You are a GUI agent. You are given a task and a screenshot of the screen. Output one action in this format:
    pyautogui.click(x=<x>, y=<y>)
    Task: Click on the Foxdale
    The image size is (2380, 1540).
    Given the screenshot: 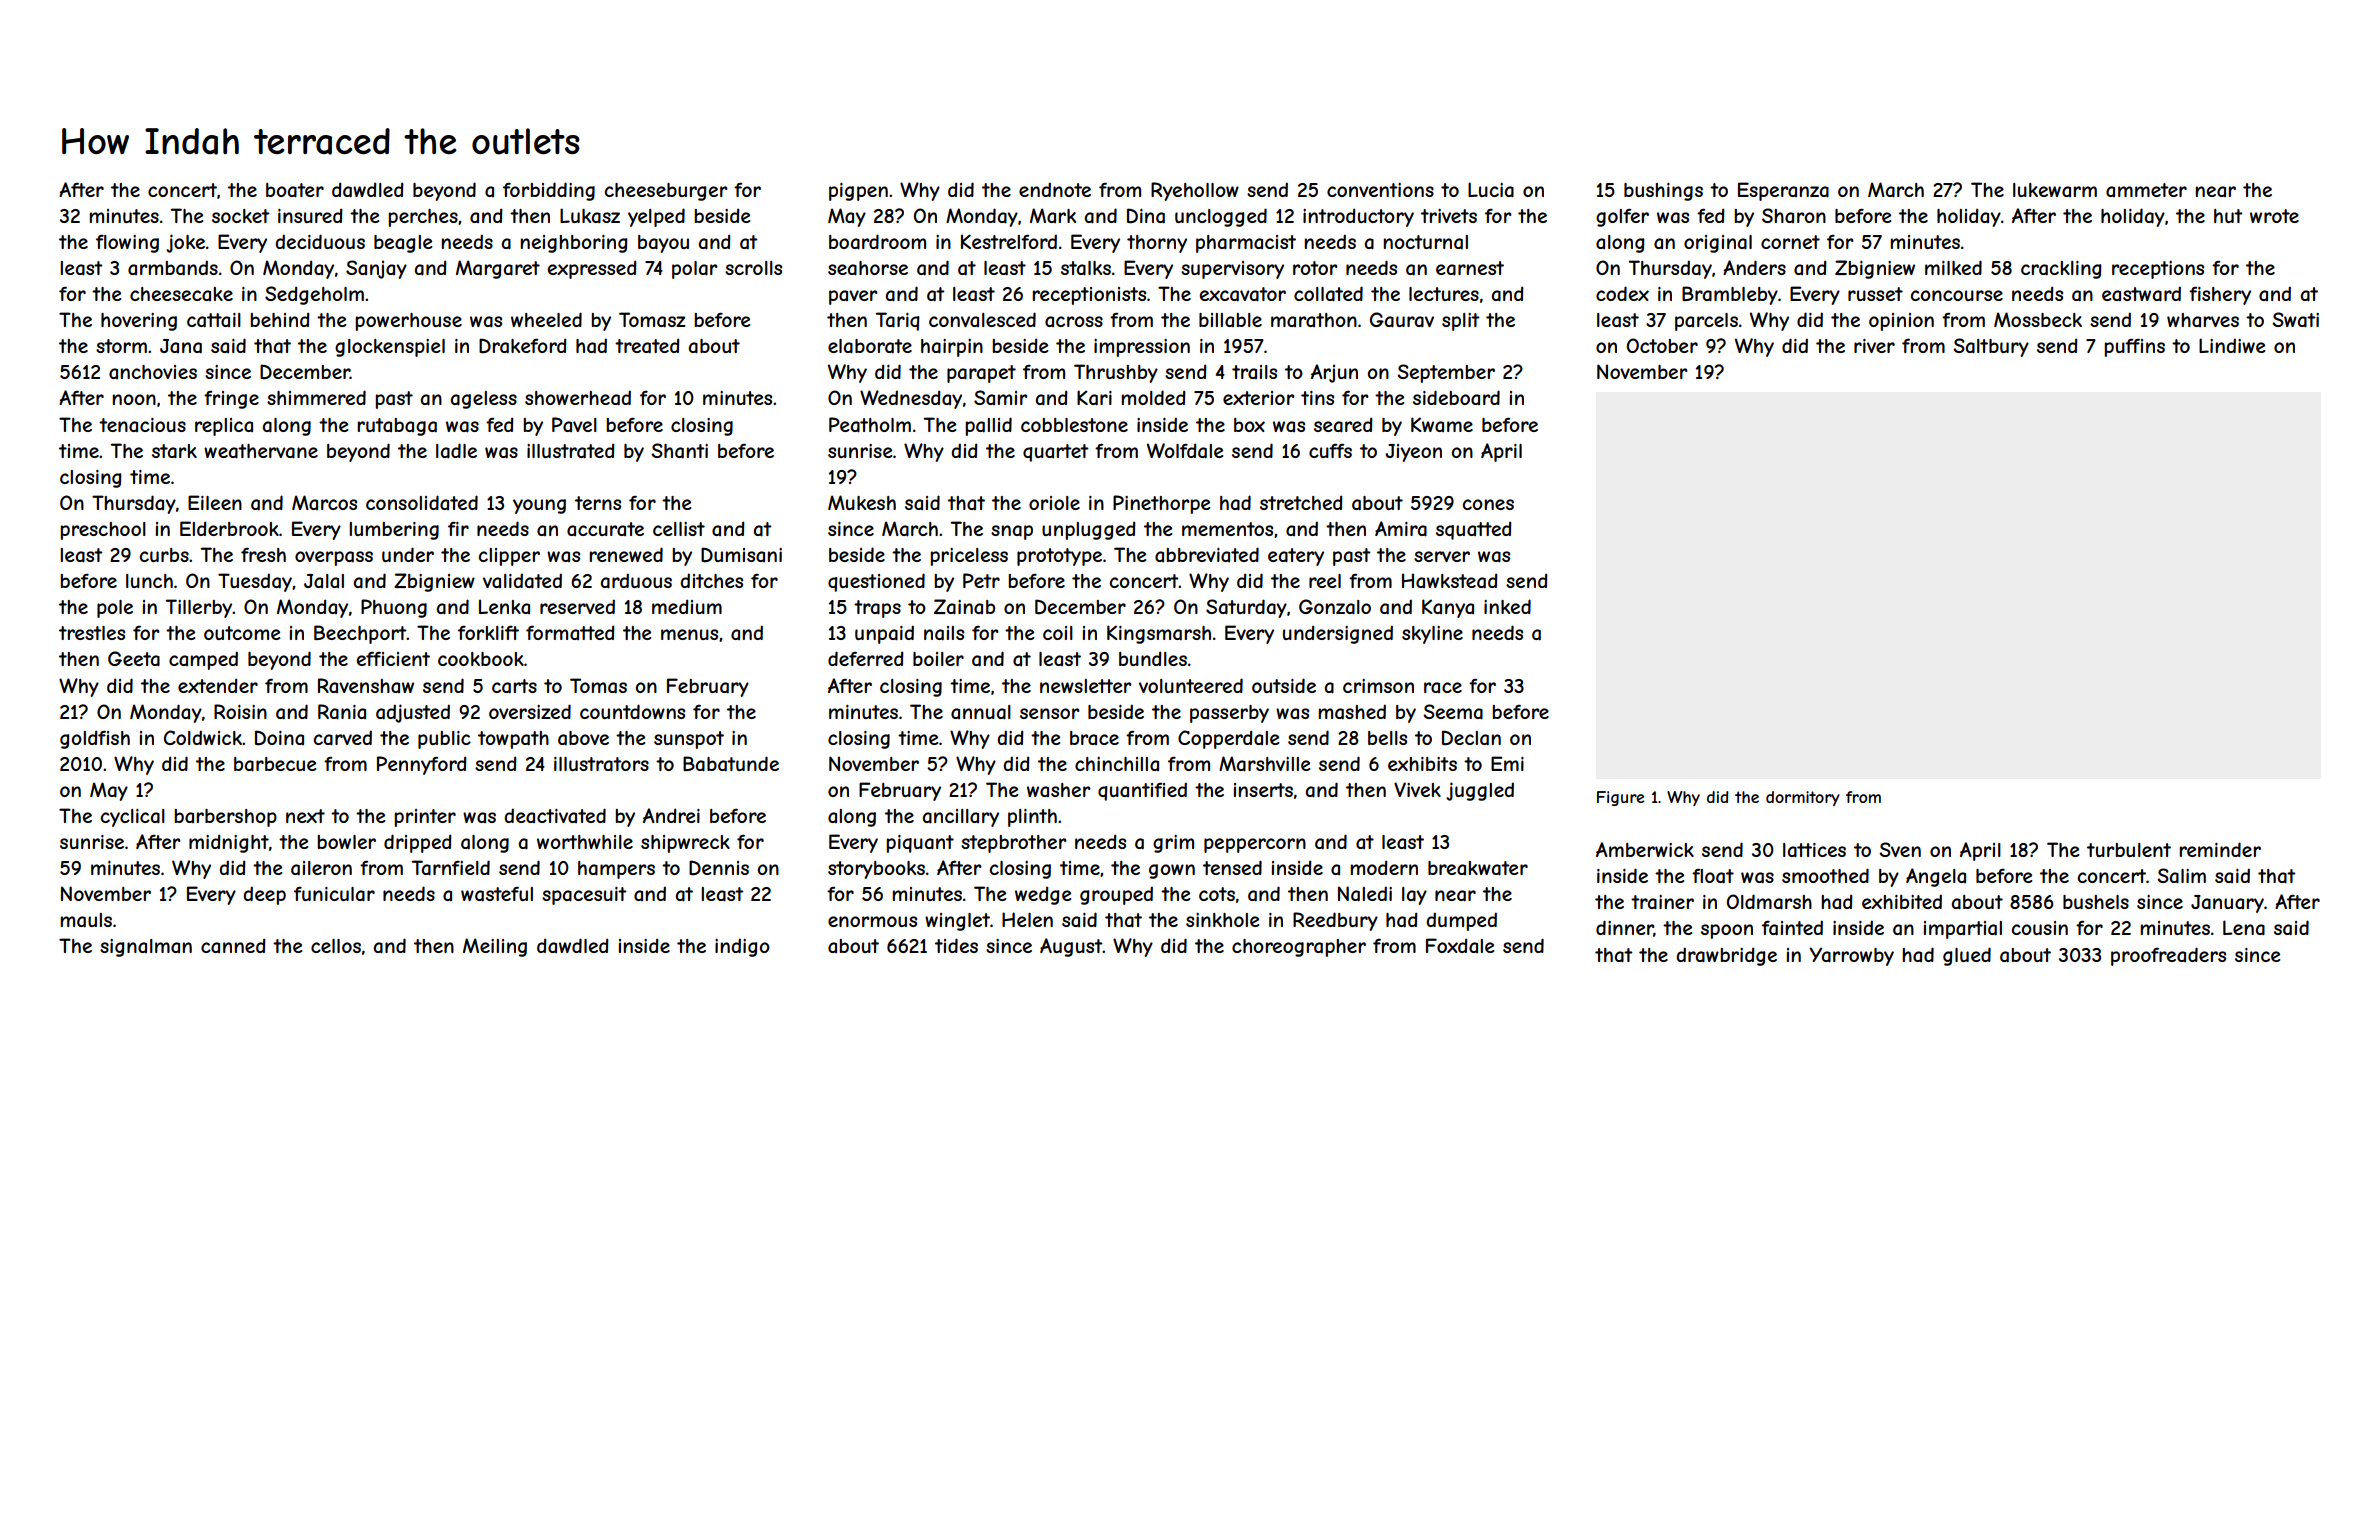 What is the action you would take?
    pyautogui.click(x=1460, y=945)
